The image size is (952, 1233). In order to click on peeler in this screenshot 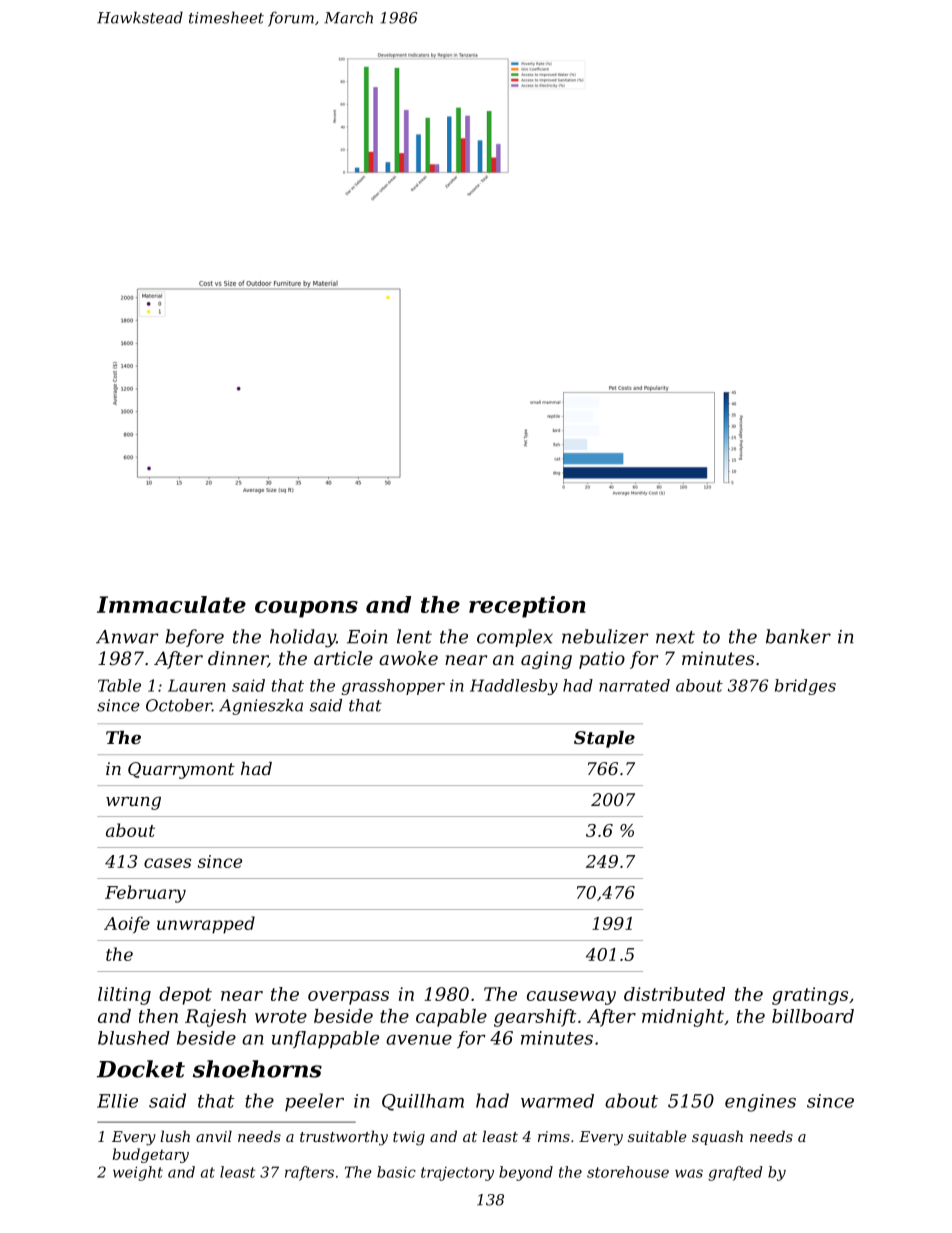, I will do `click(314, 1102)`.
